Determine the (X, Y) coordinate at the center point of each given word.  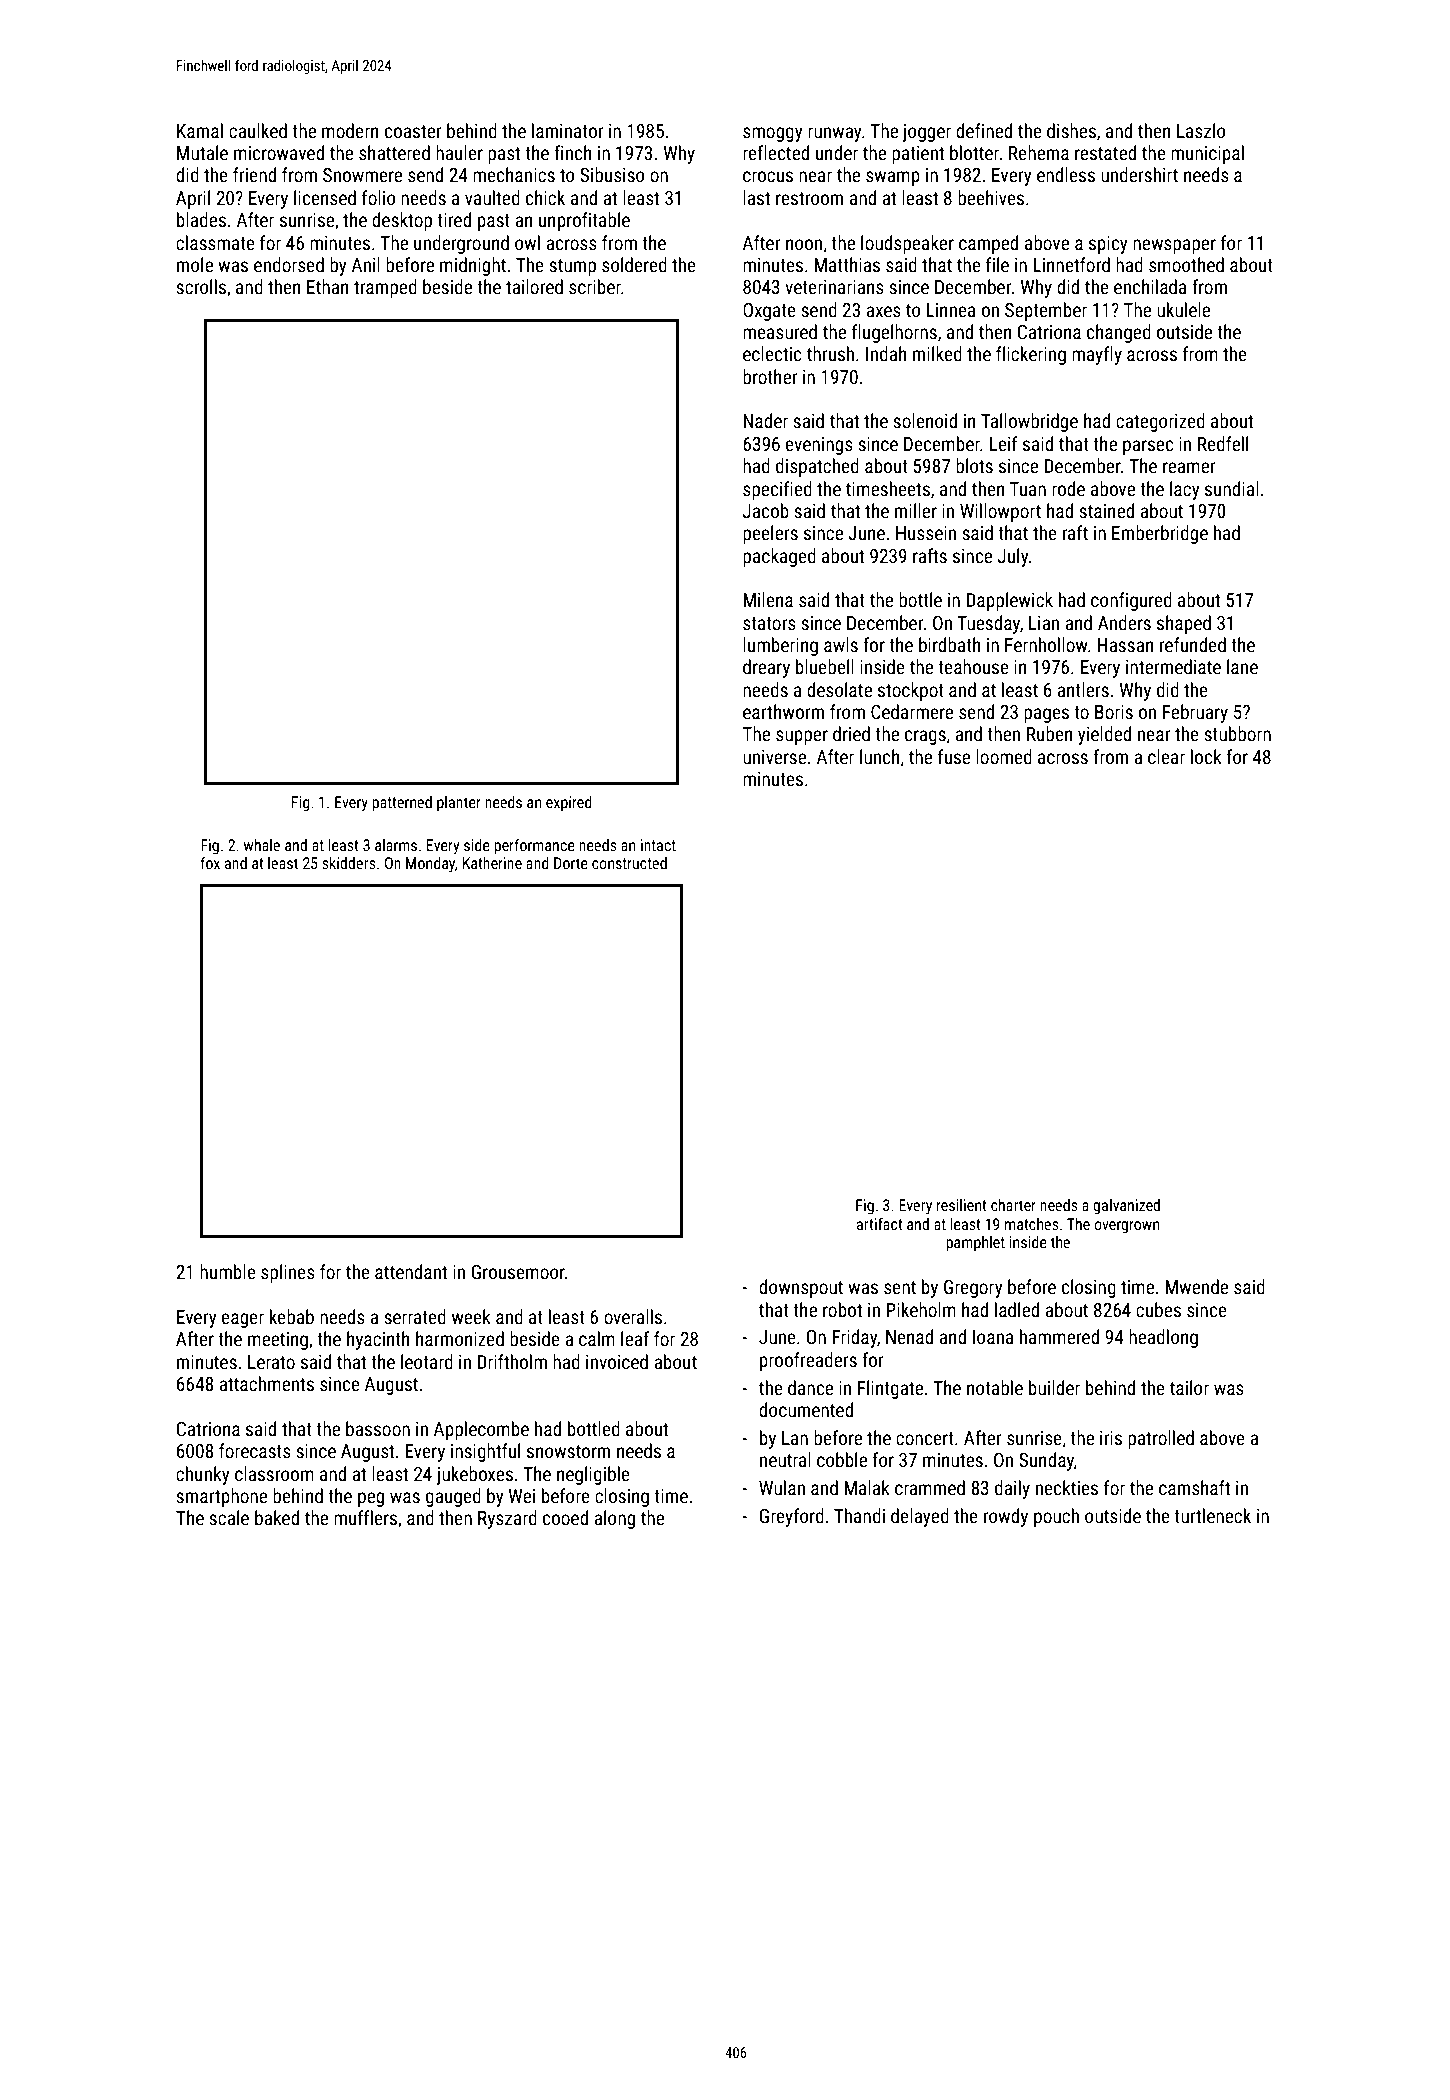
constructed (629, 863)
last (756, 197)
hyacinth (378, 1340)
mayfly (1097, 355)
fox (210, 862)
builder (1054, 1387)
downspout (801, 1288)
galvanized (1126, 1207)
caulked (258, 130)
